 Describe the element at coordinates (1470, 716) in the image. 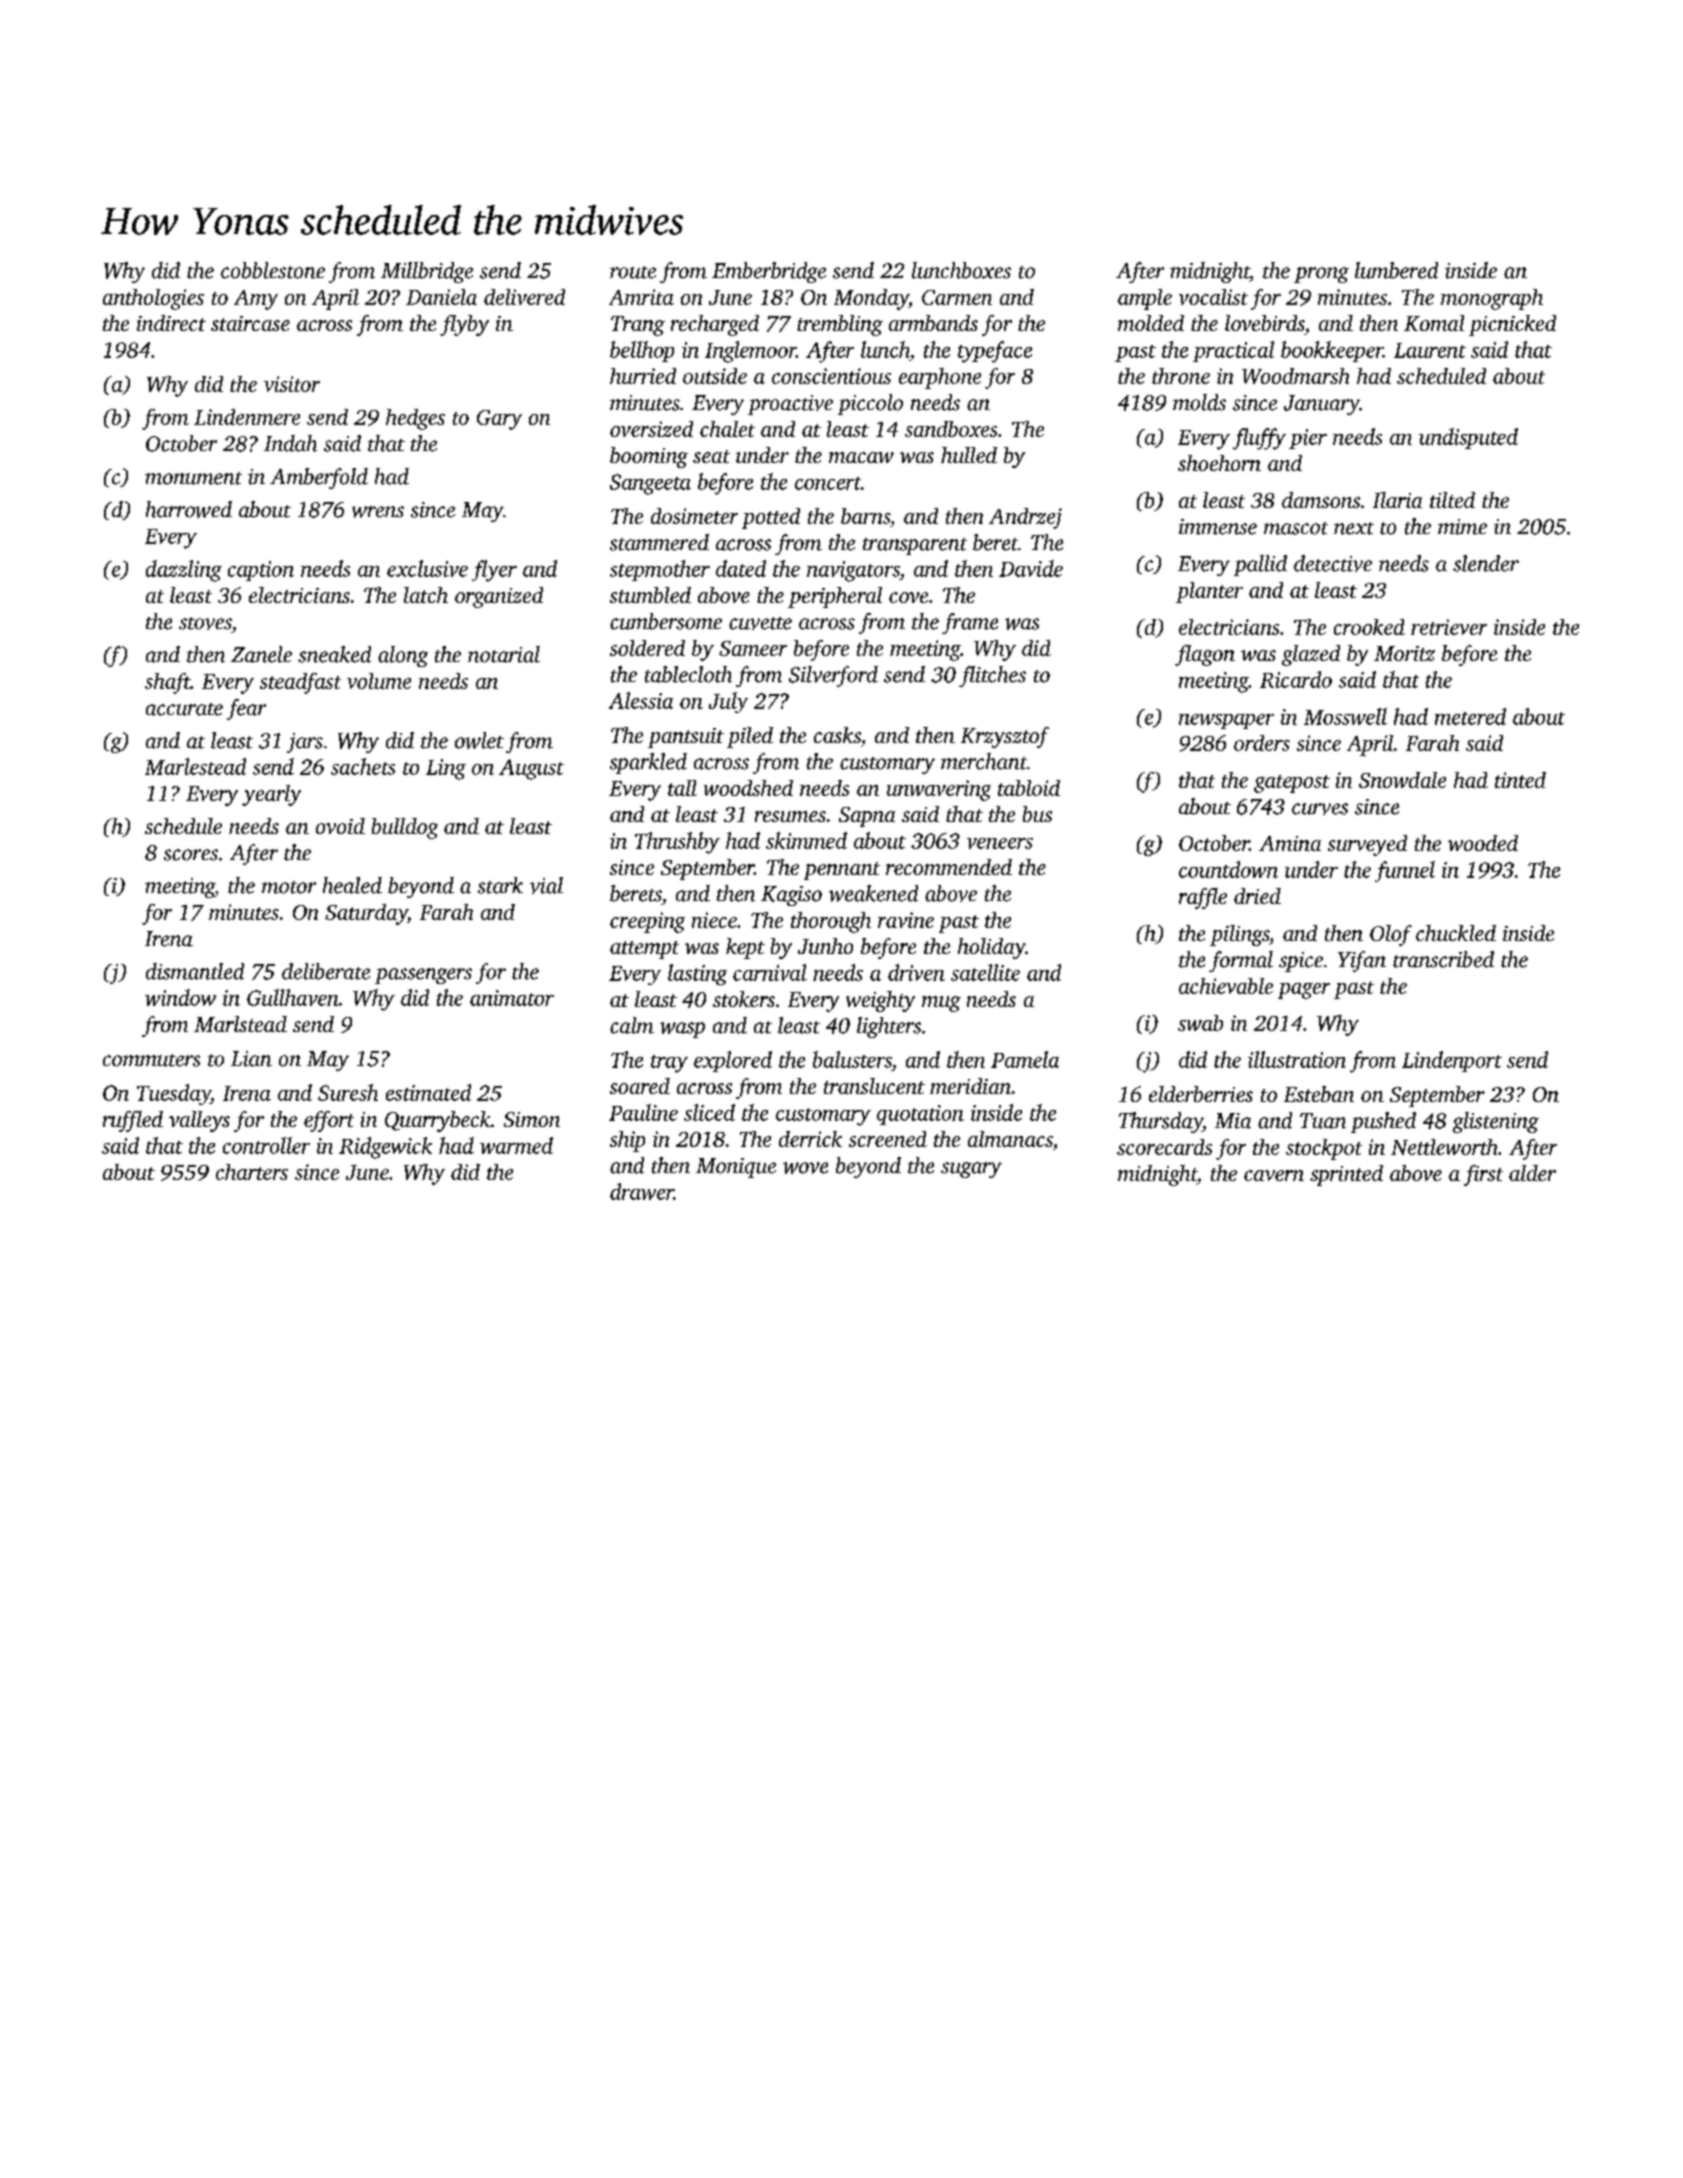

I see `metered` at that location.
